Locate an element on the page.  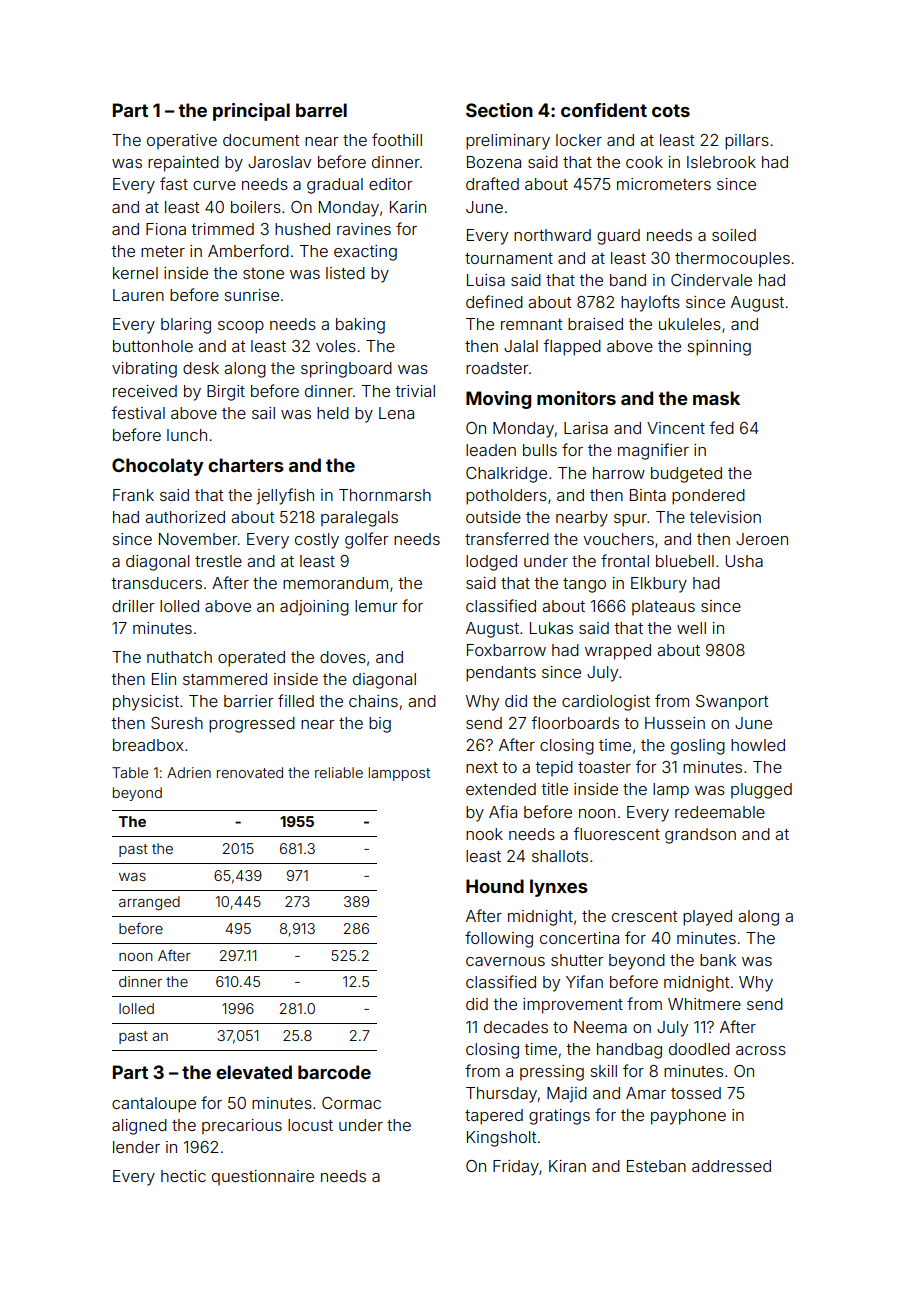
guard is located at coordinates (618, 237).
